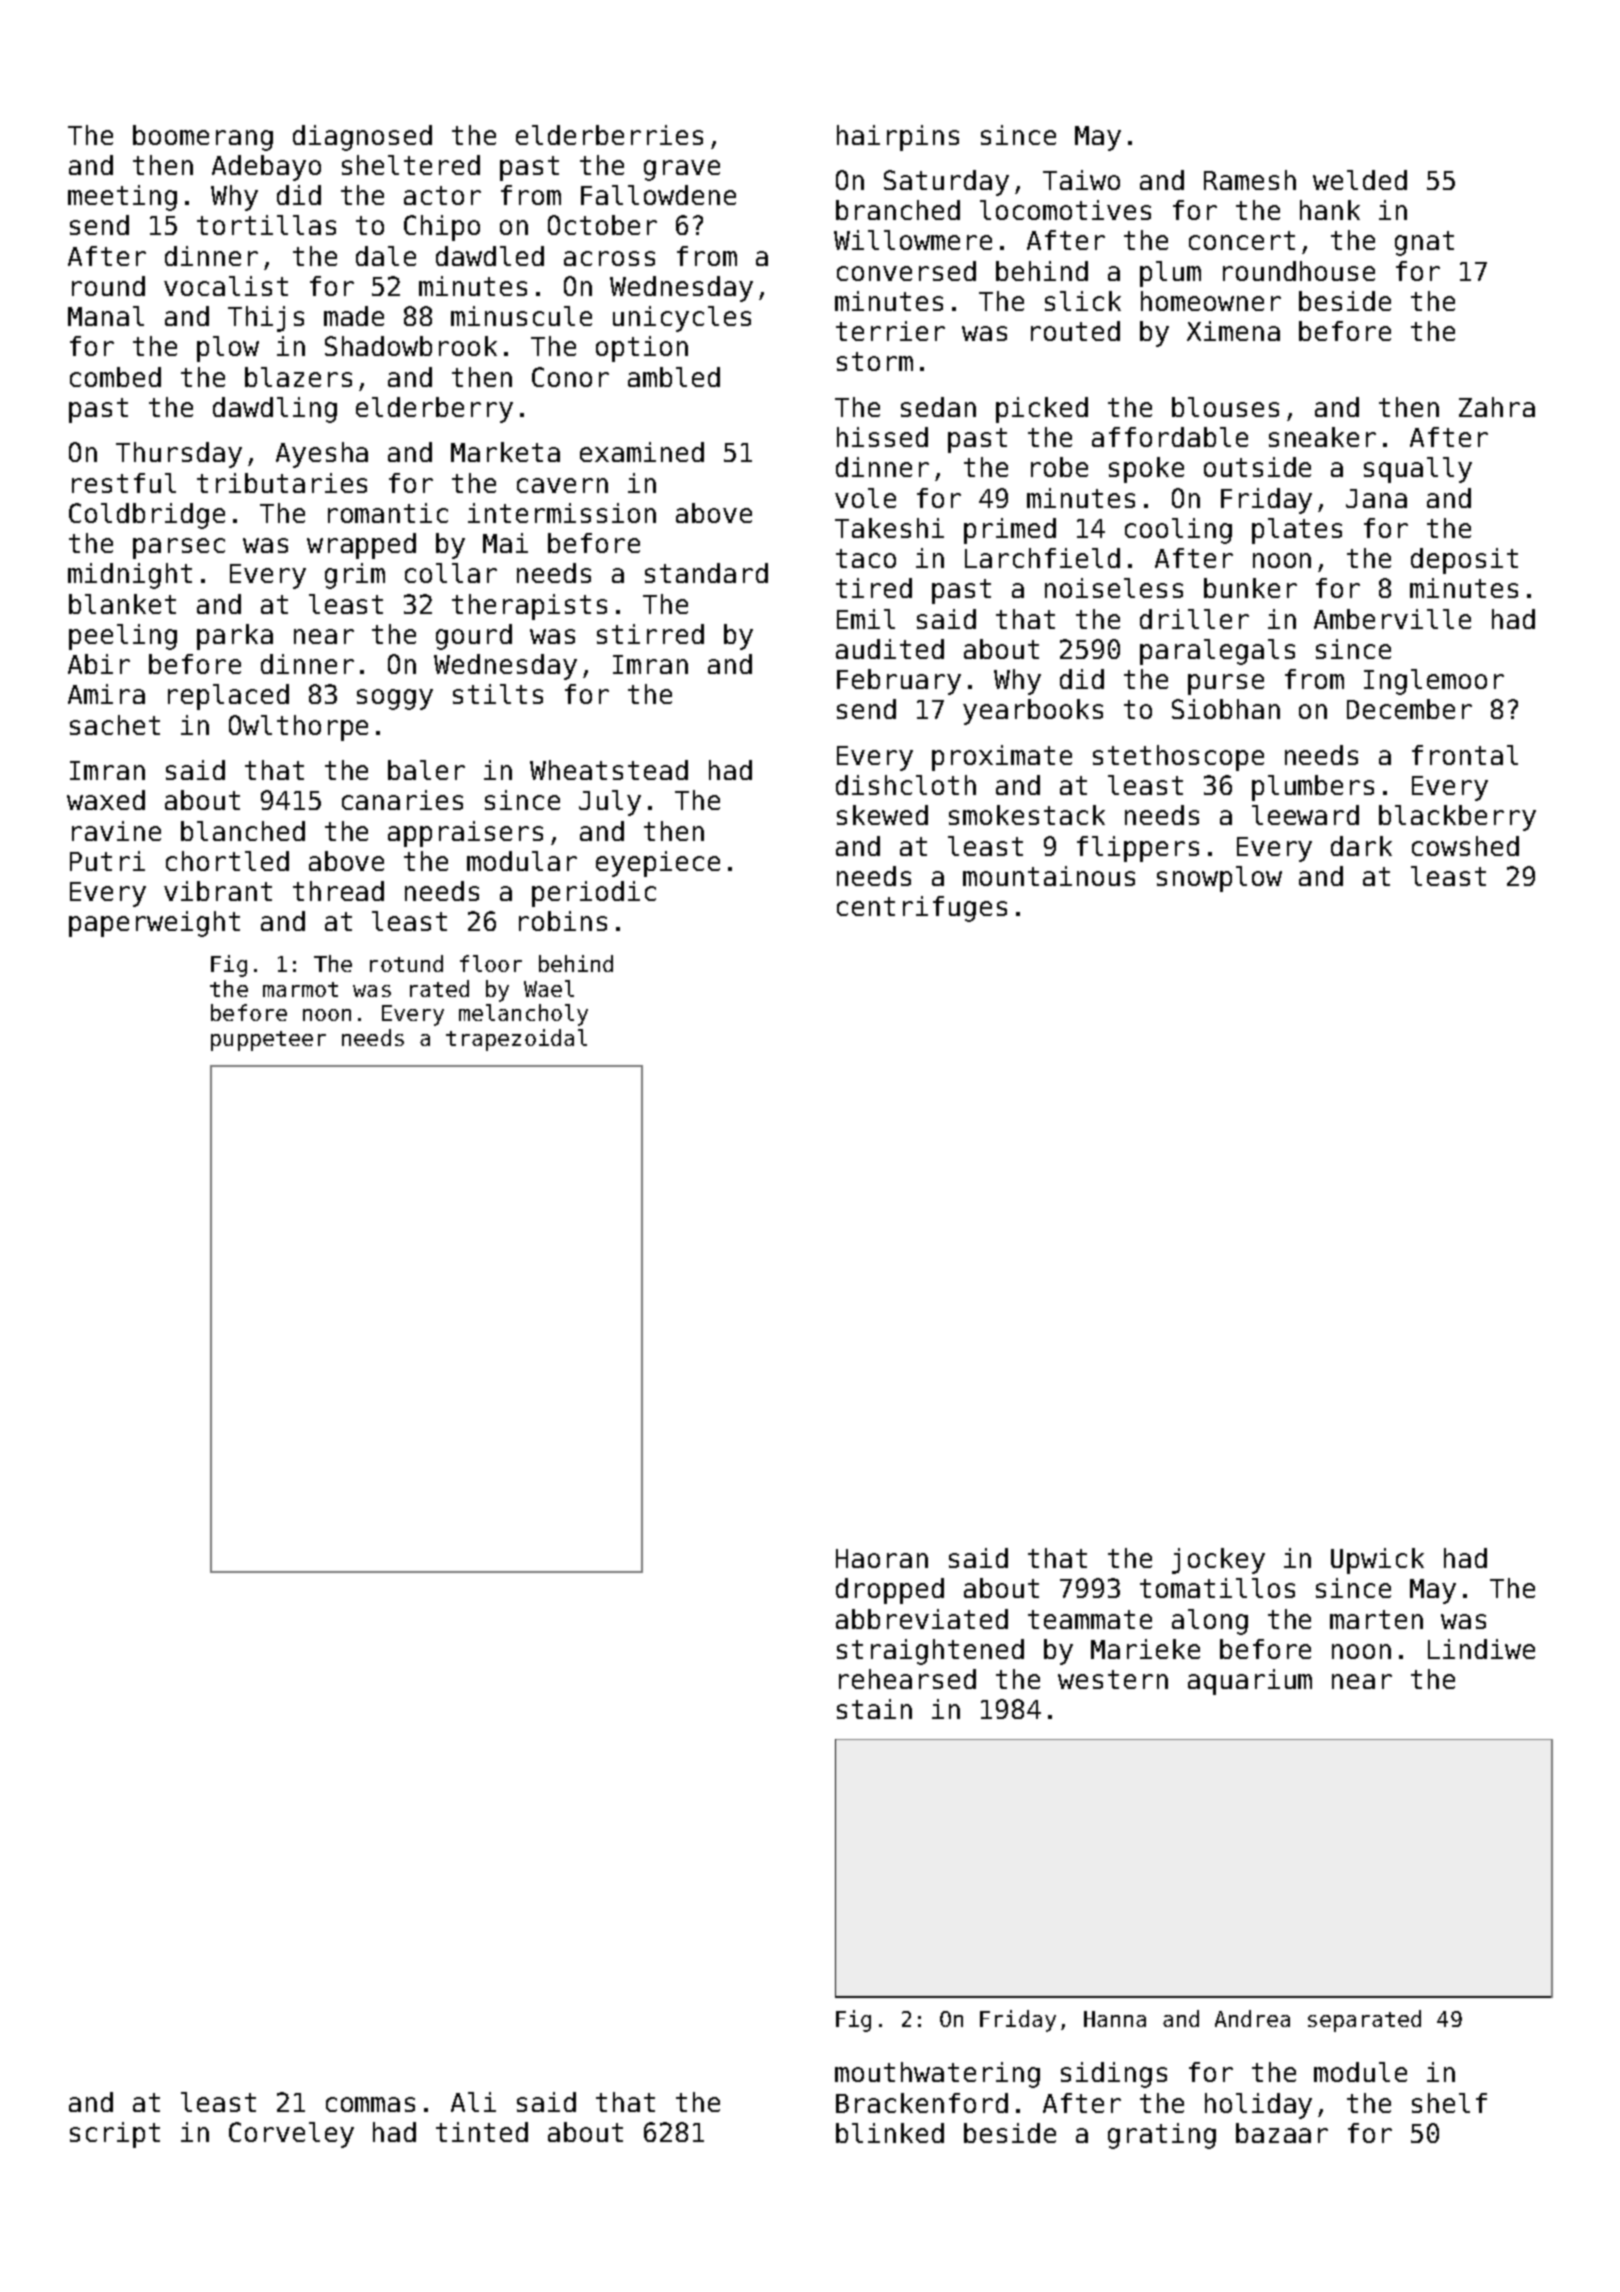 This screenshot has width=1620, height=2292. What do you see at coordinates (516, 1040) in the screenshot?
I see `trapezoidal` at bounding box center [516, 1040].
